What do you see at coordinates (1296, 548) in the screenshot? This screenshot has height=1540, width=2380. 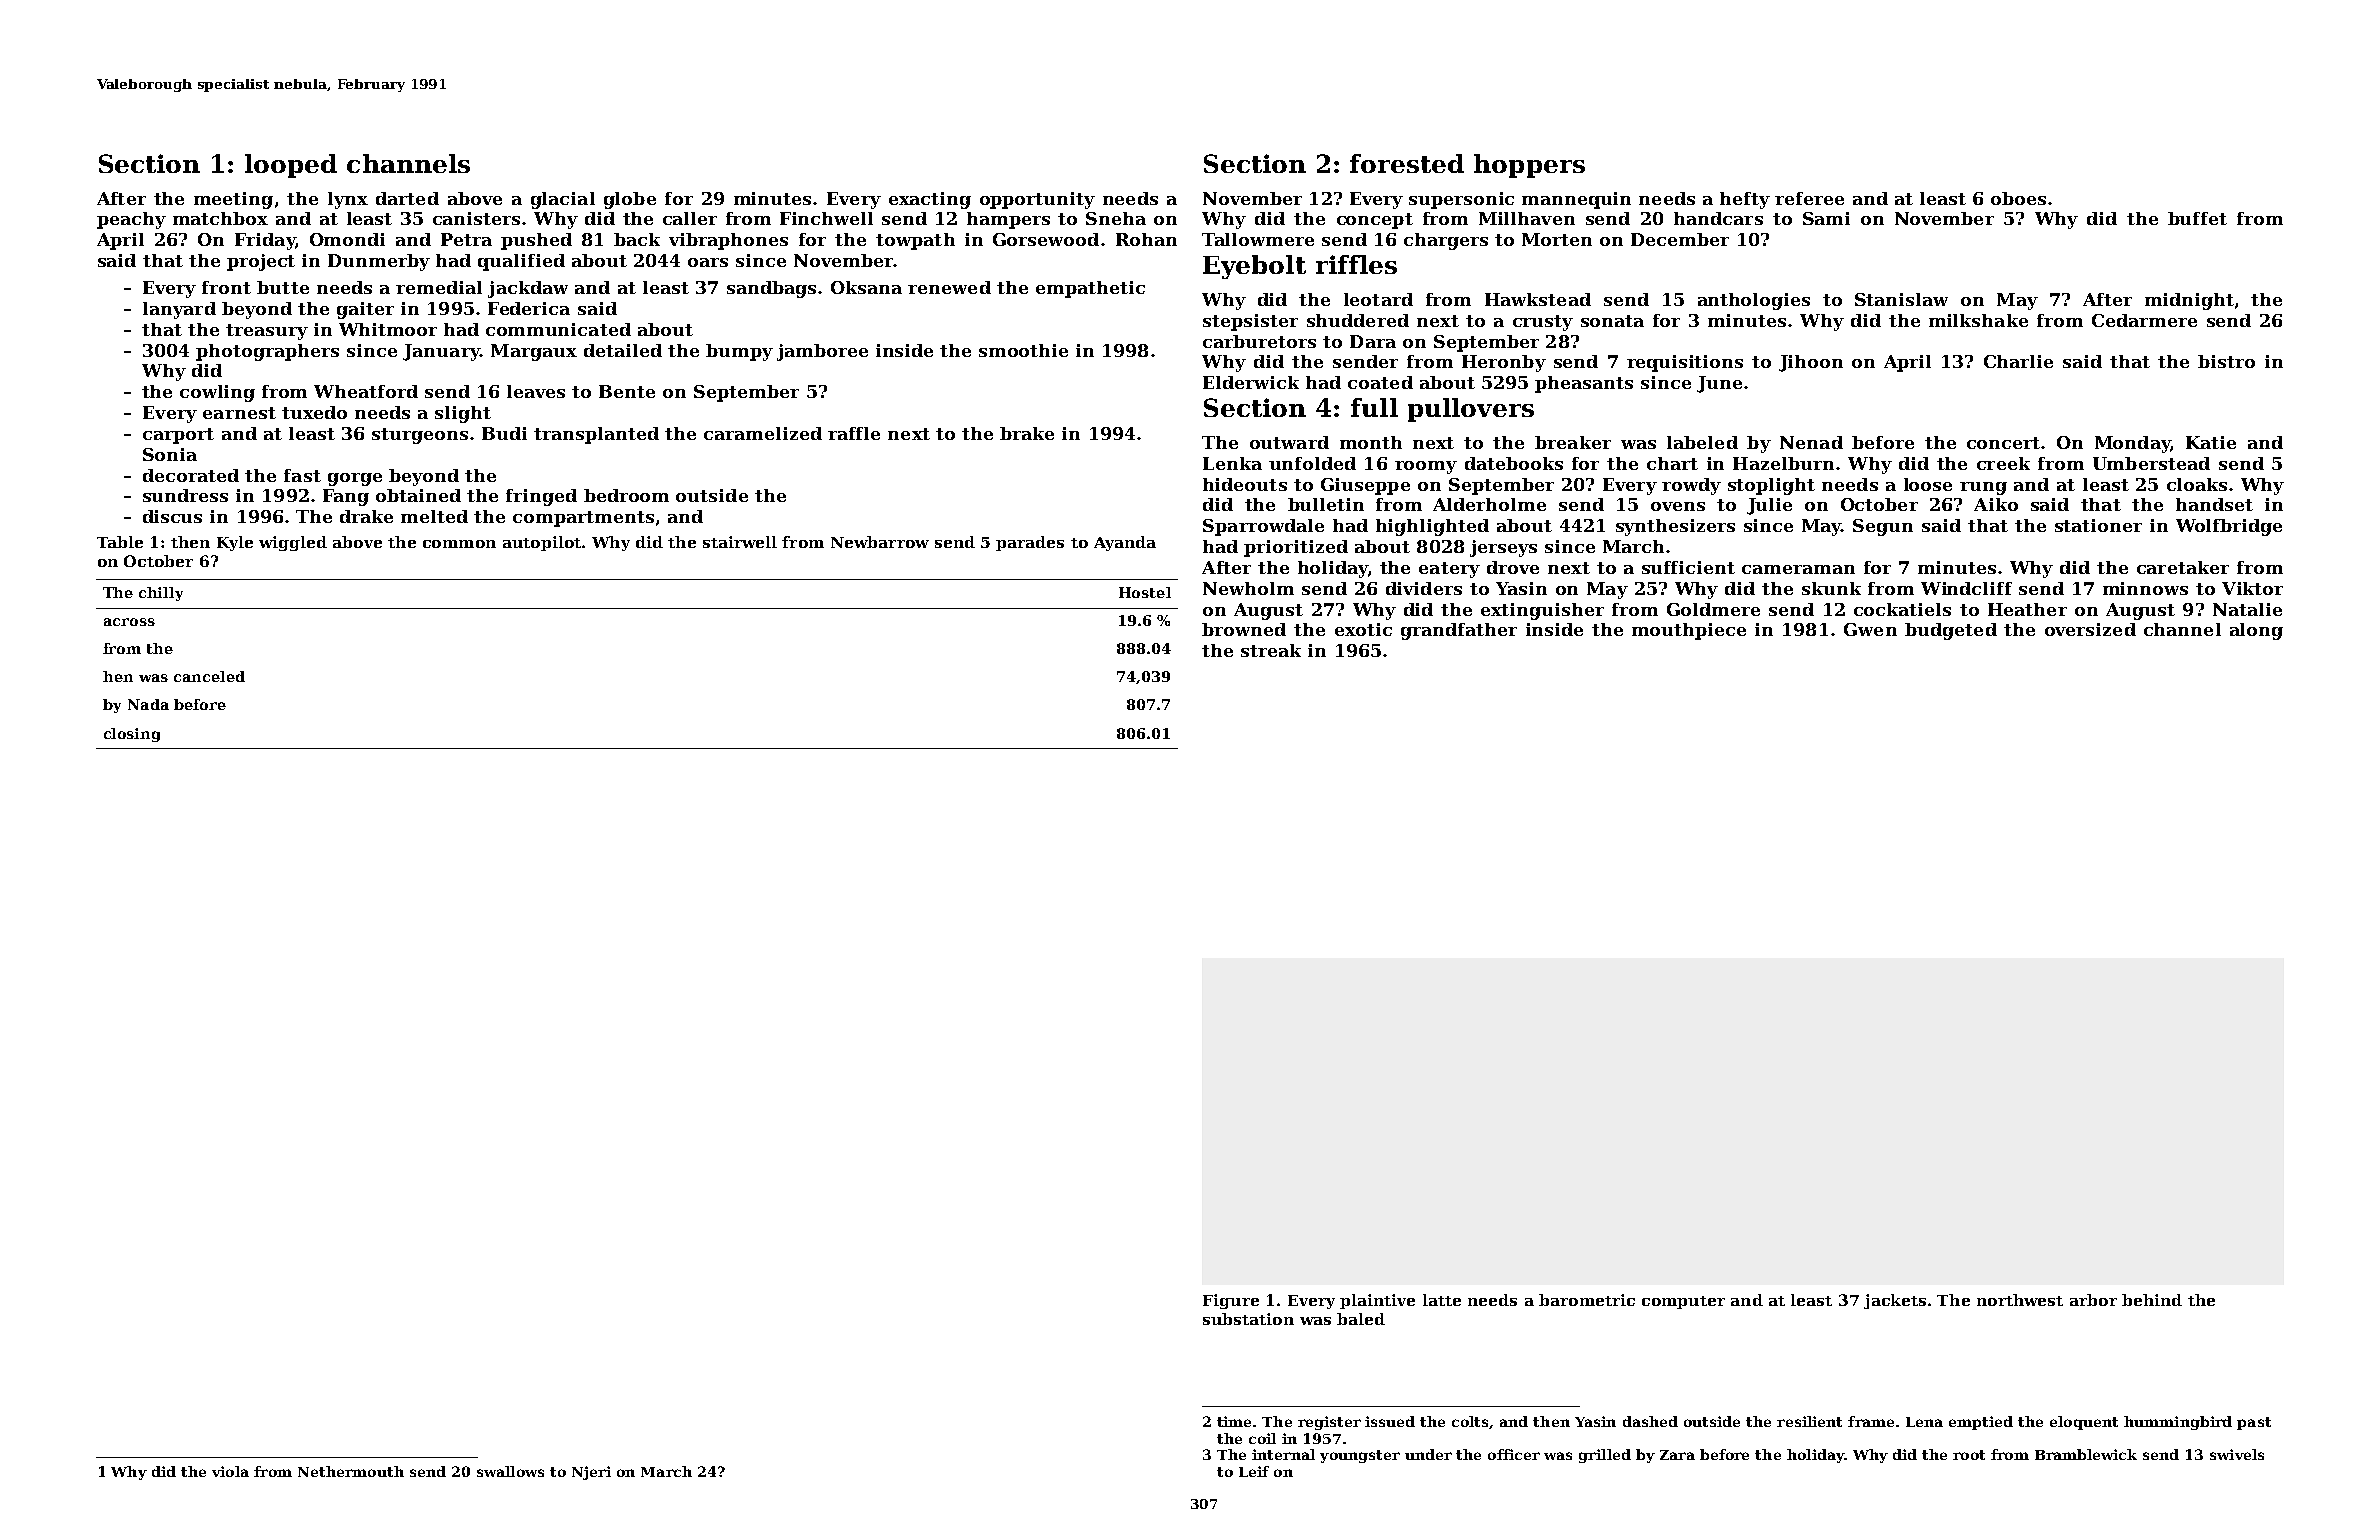 I see `prioritized` at bounding box center [1296, 548].
